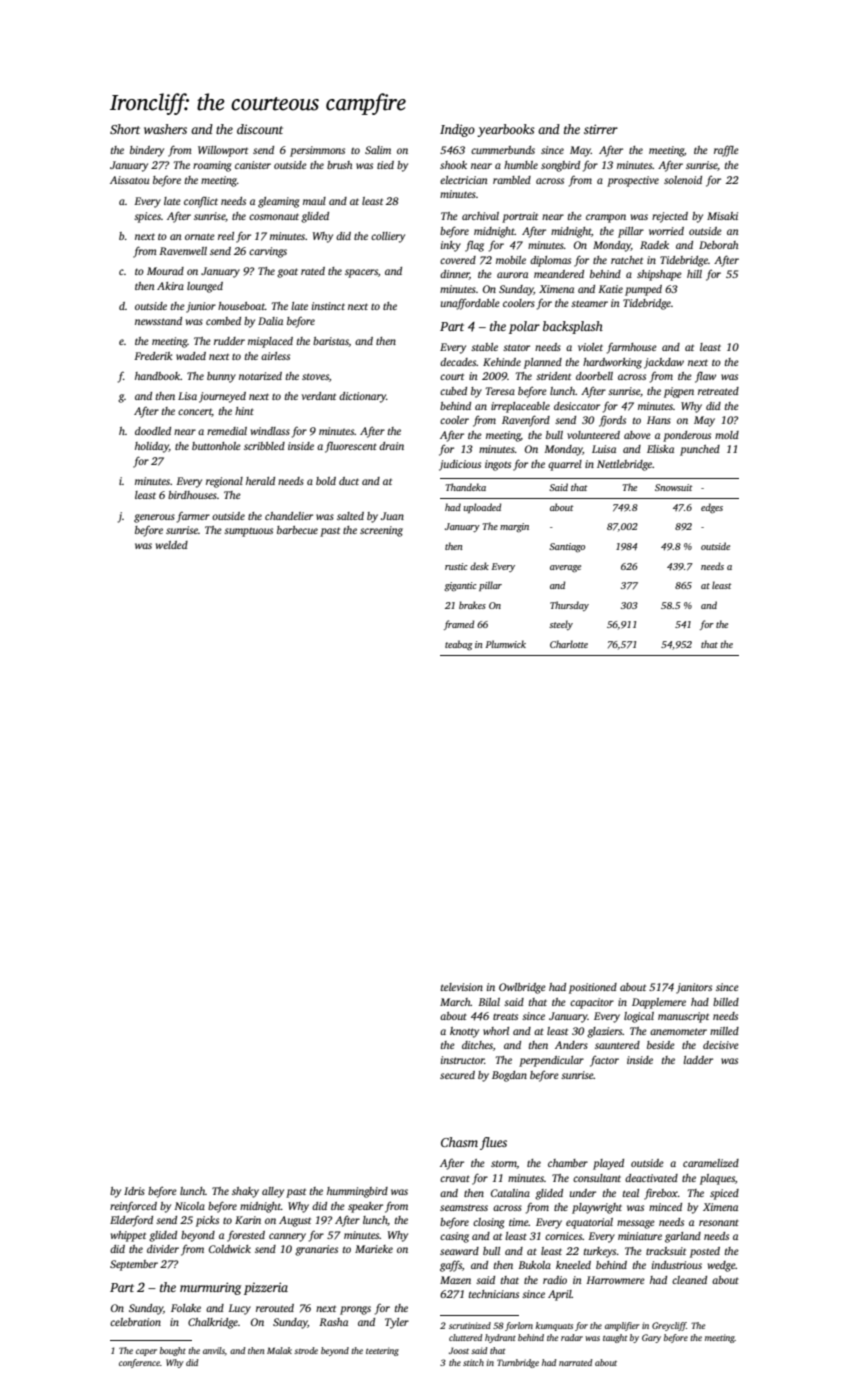 Image resolution: width=849 pixels, height=1400 pixels. I want to click on Thursday, so click(569, 606).
